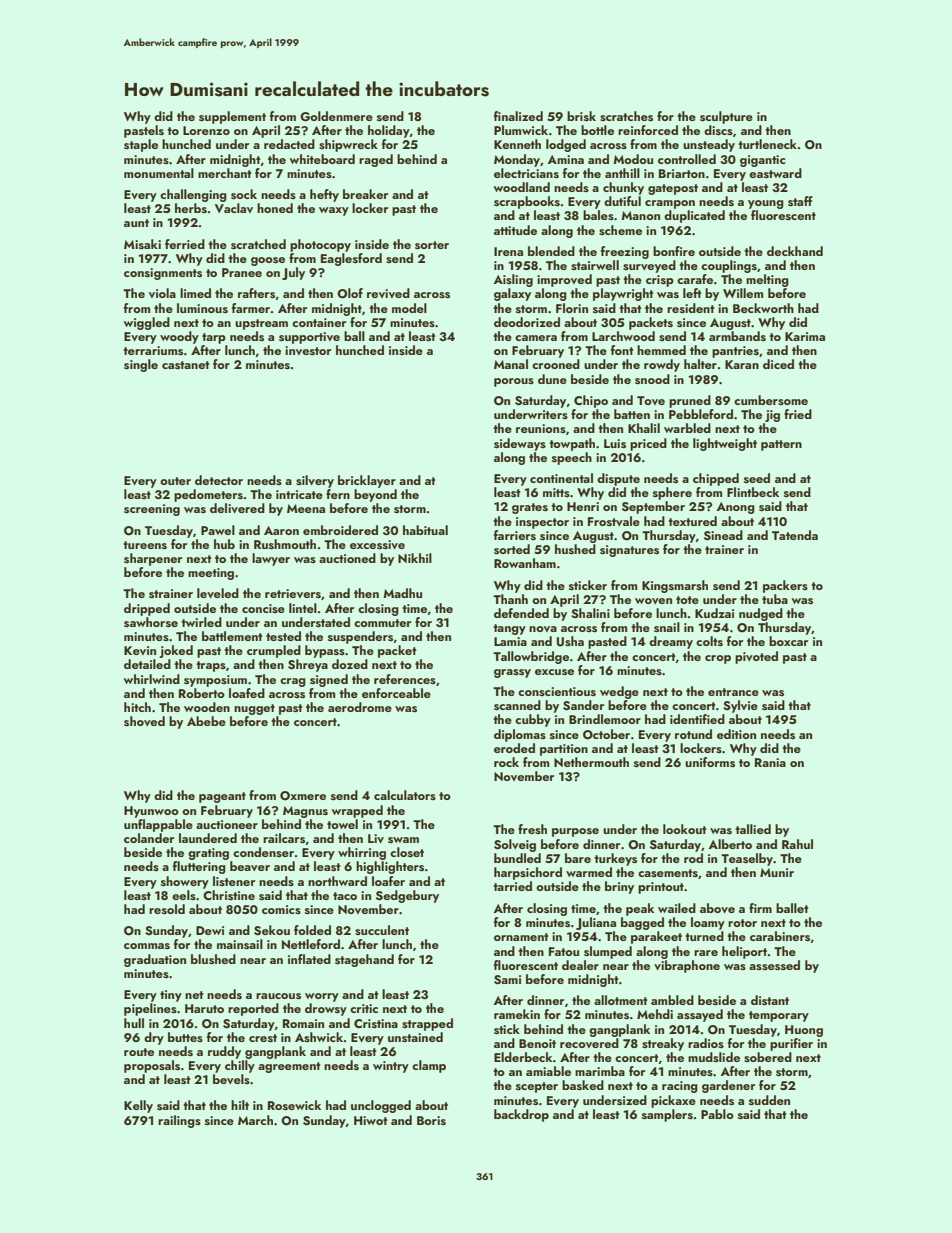  I want to click on rock, so click(506, 762).
